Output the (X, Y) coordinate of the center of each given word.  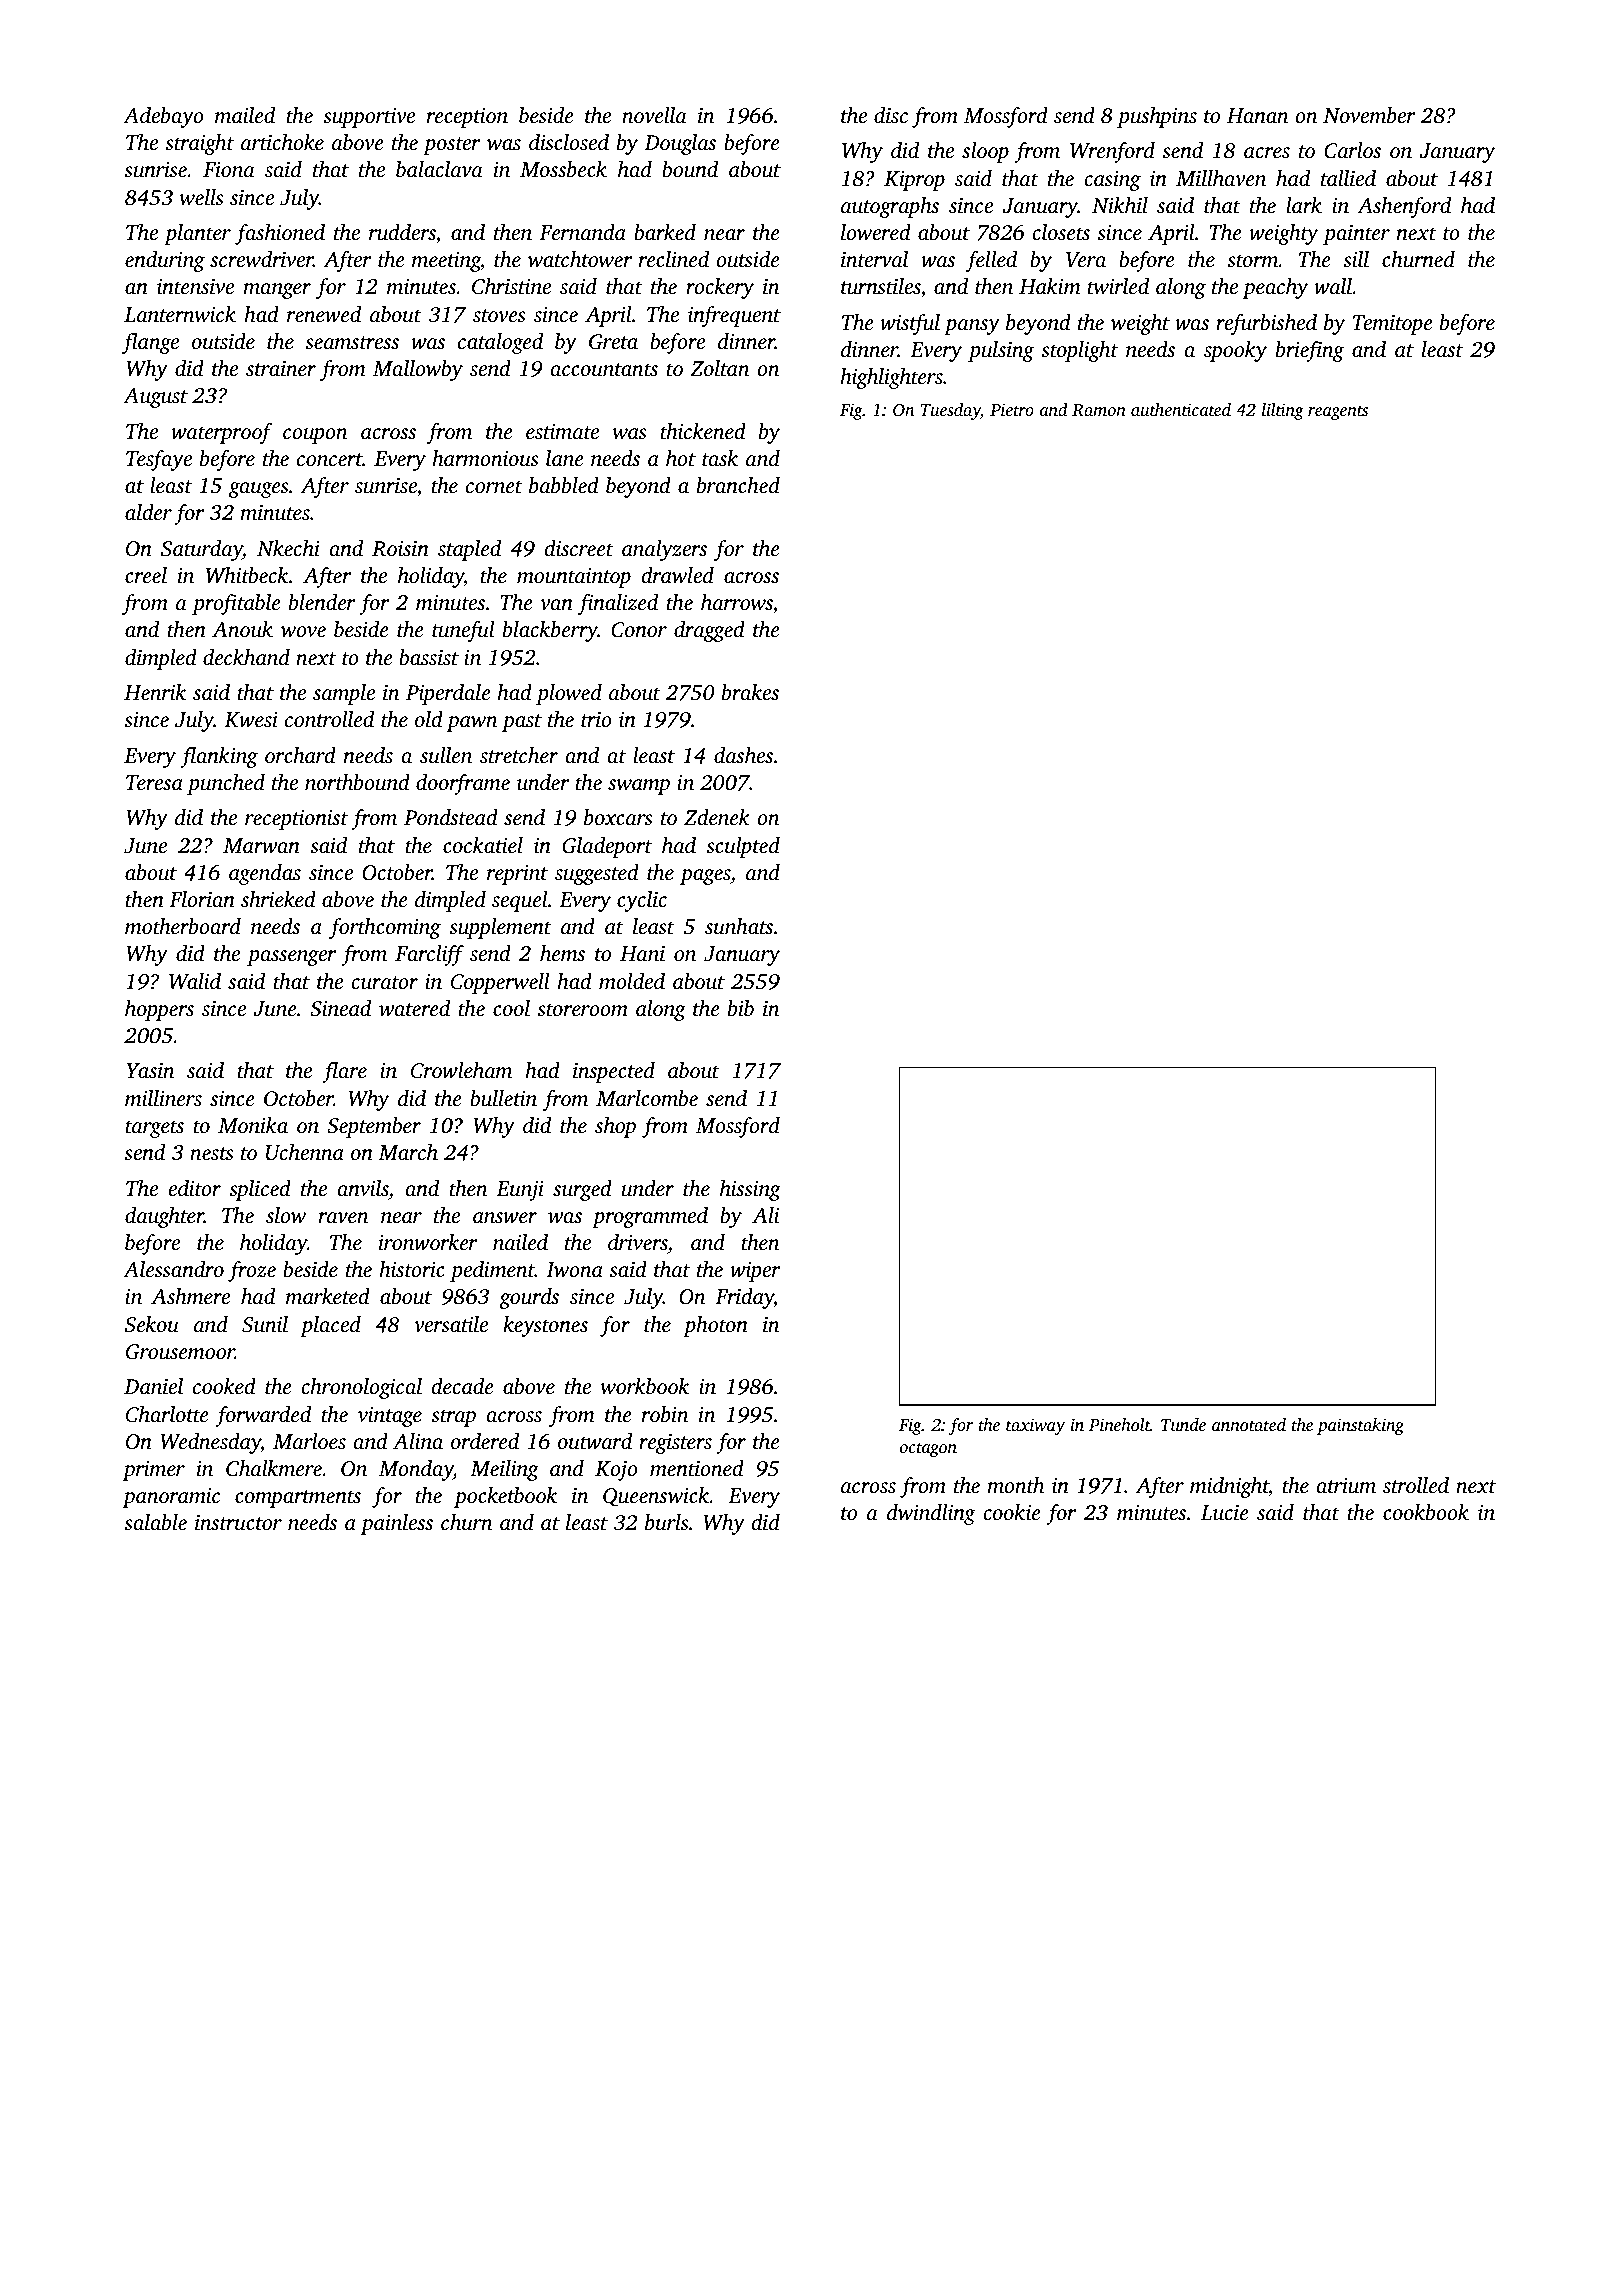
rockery (720, 288)
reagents (1338, 412)
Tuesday (951, 411)
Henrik (155, 692)
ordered (485, 1441)
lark (1304, 205)
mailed (245, 115)
